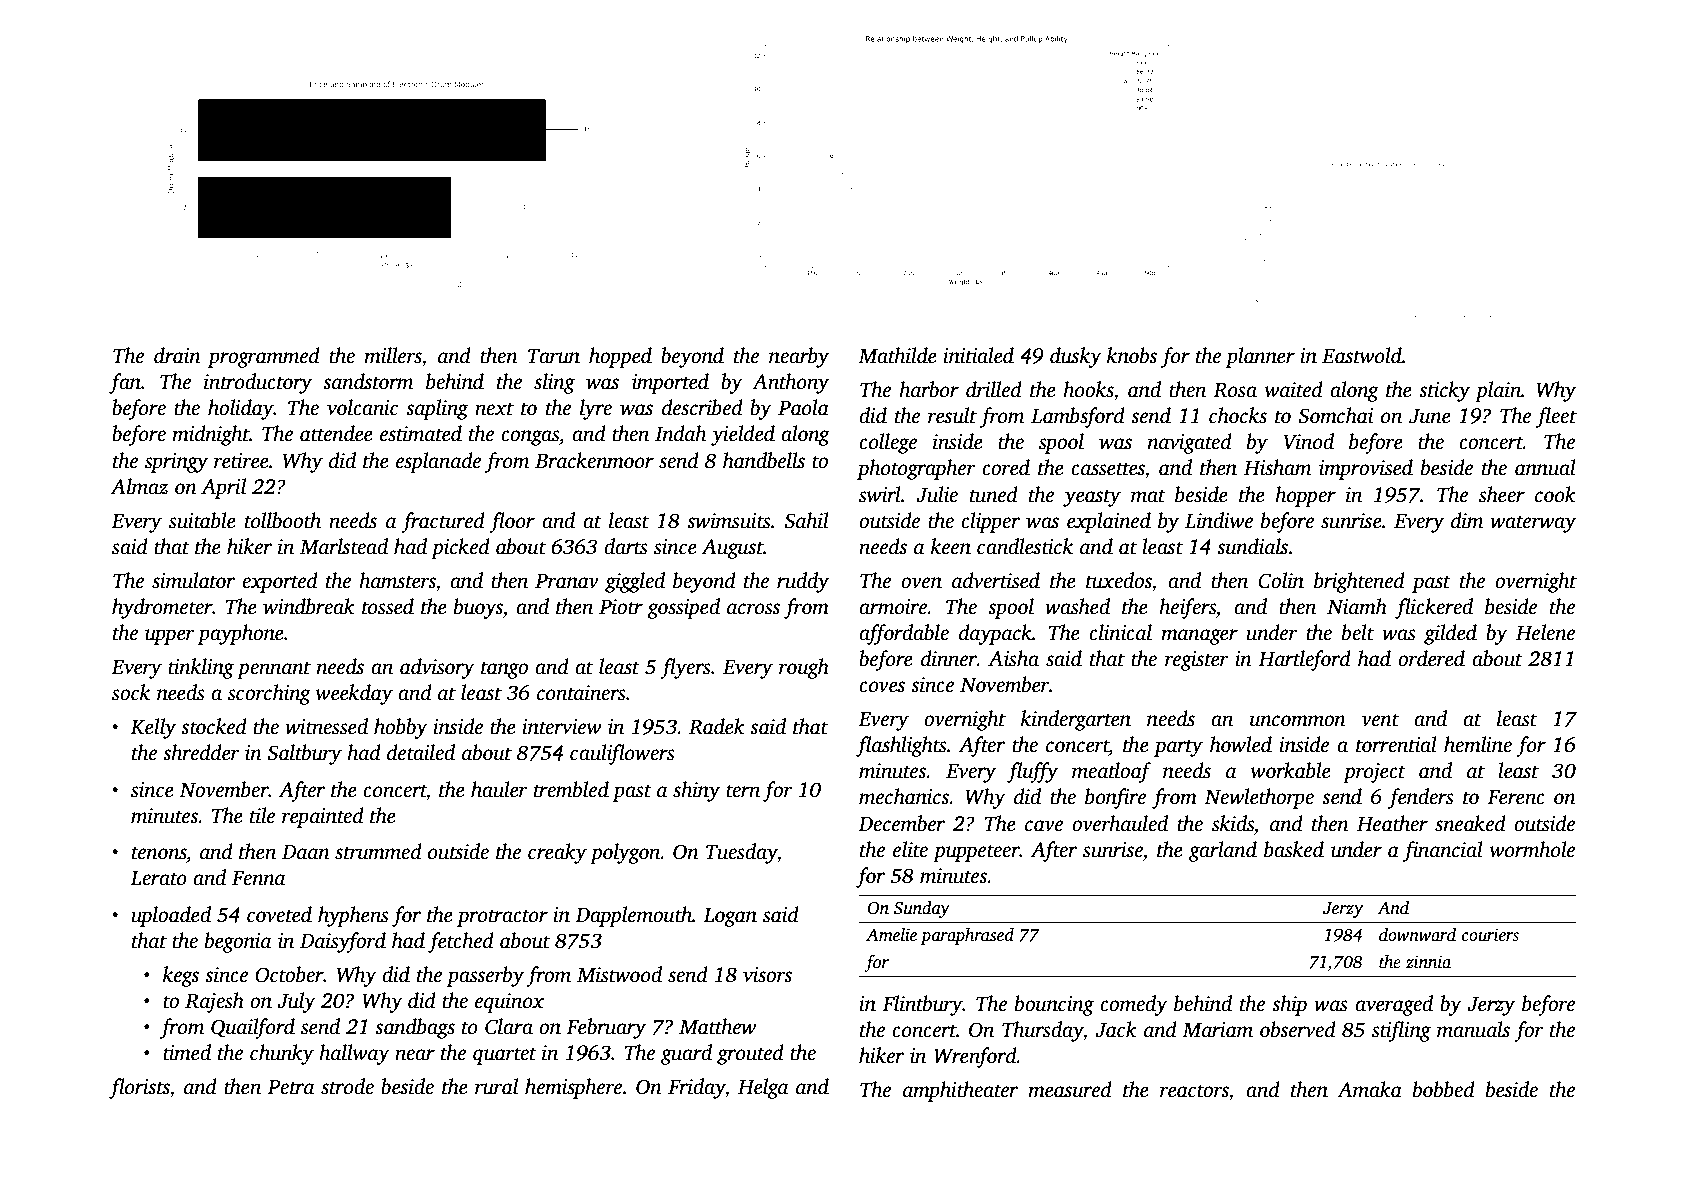  What do you see at coordinates (274, 670) in the screenshot?
I see `pennant` at bounding box center [274, 670].
